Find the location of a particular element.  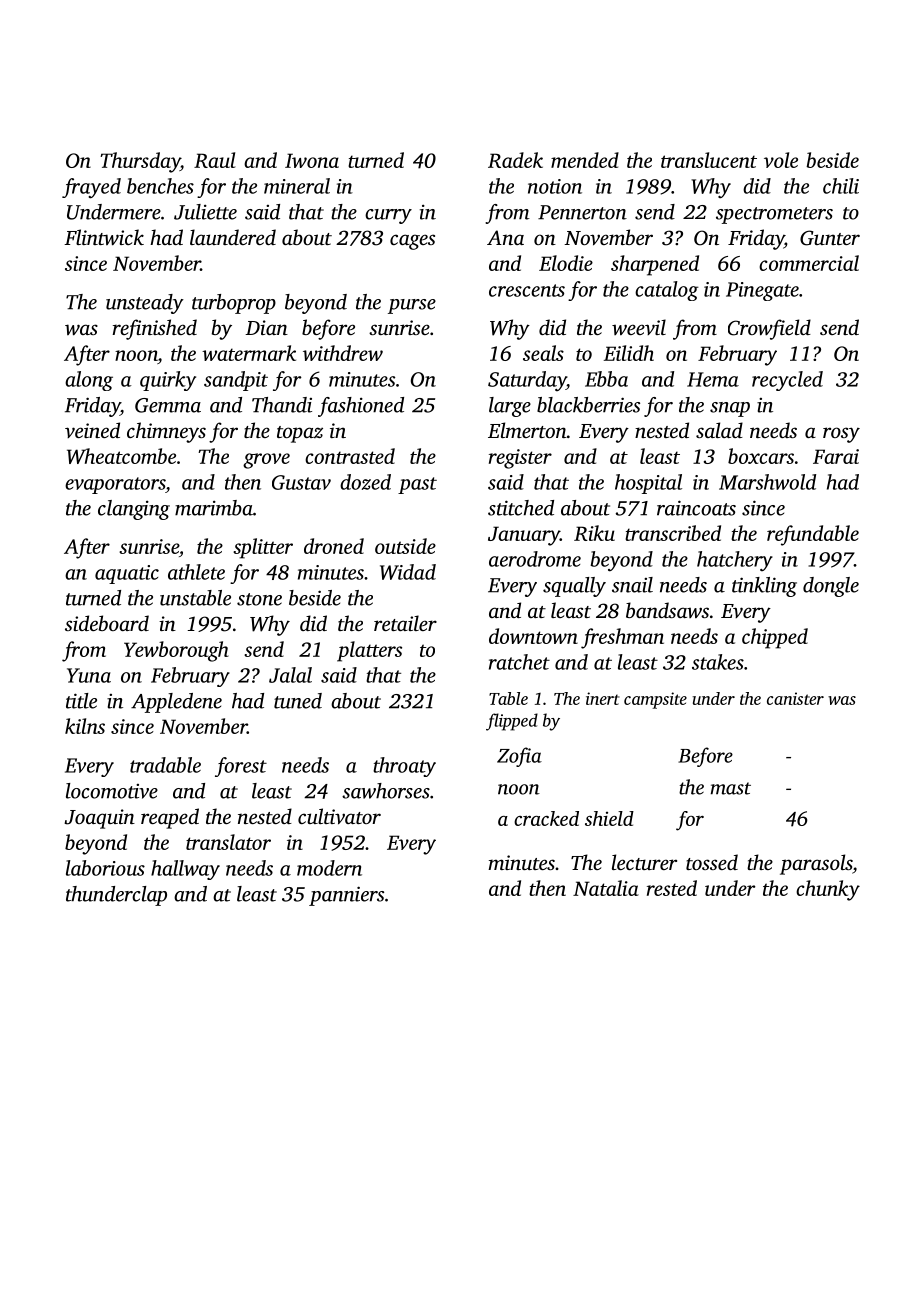

Raul is located at coordinates (215, 160).
